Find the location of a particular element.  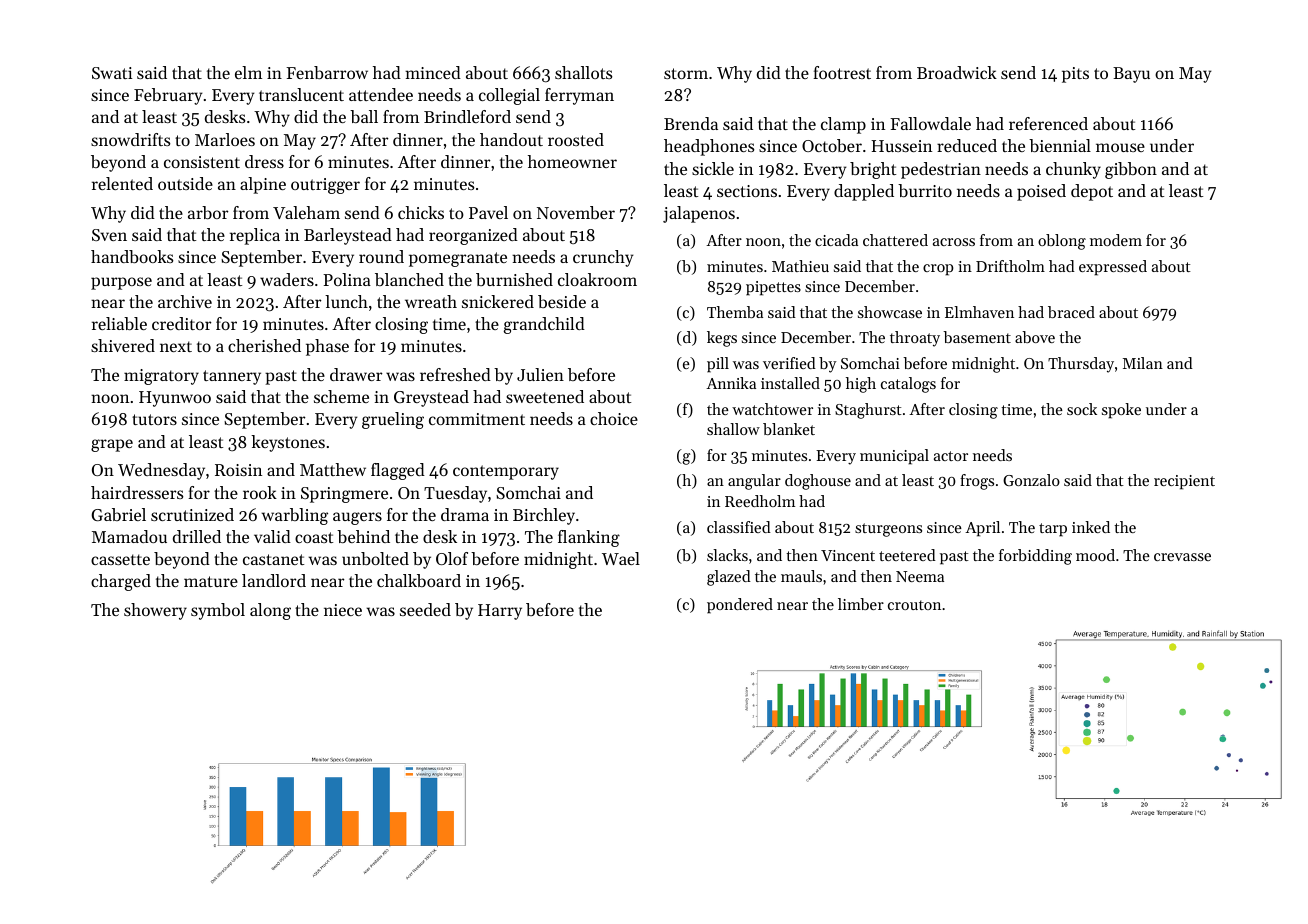

symbol is located at coordinates (218, 611).
